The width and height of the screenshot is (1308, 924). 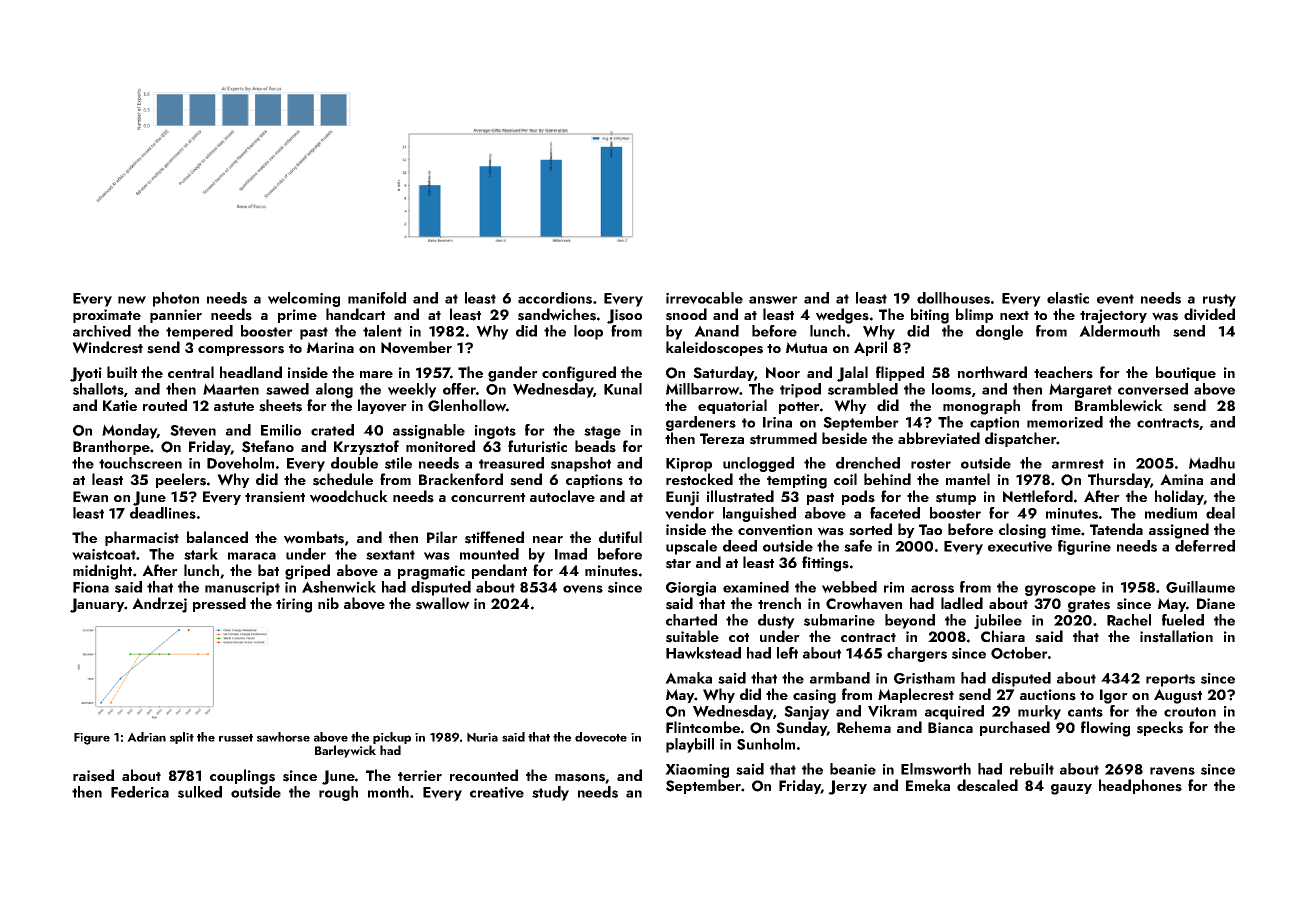 What do you see at coordinates (443, 603) in the screenshot?
I see `swallow` at bounding box center [443, 603].
